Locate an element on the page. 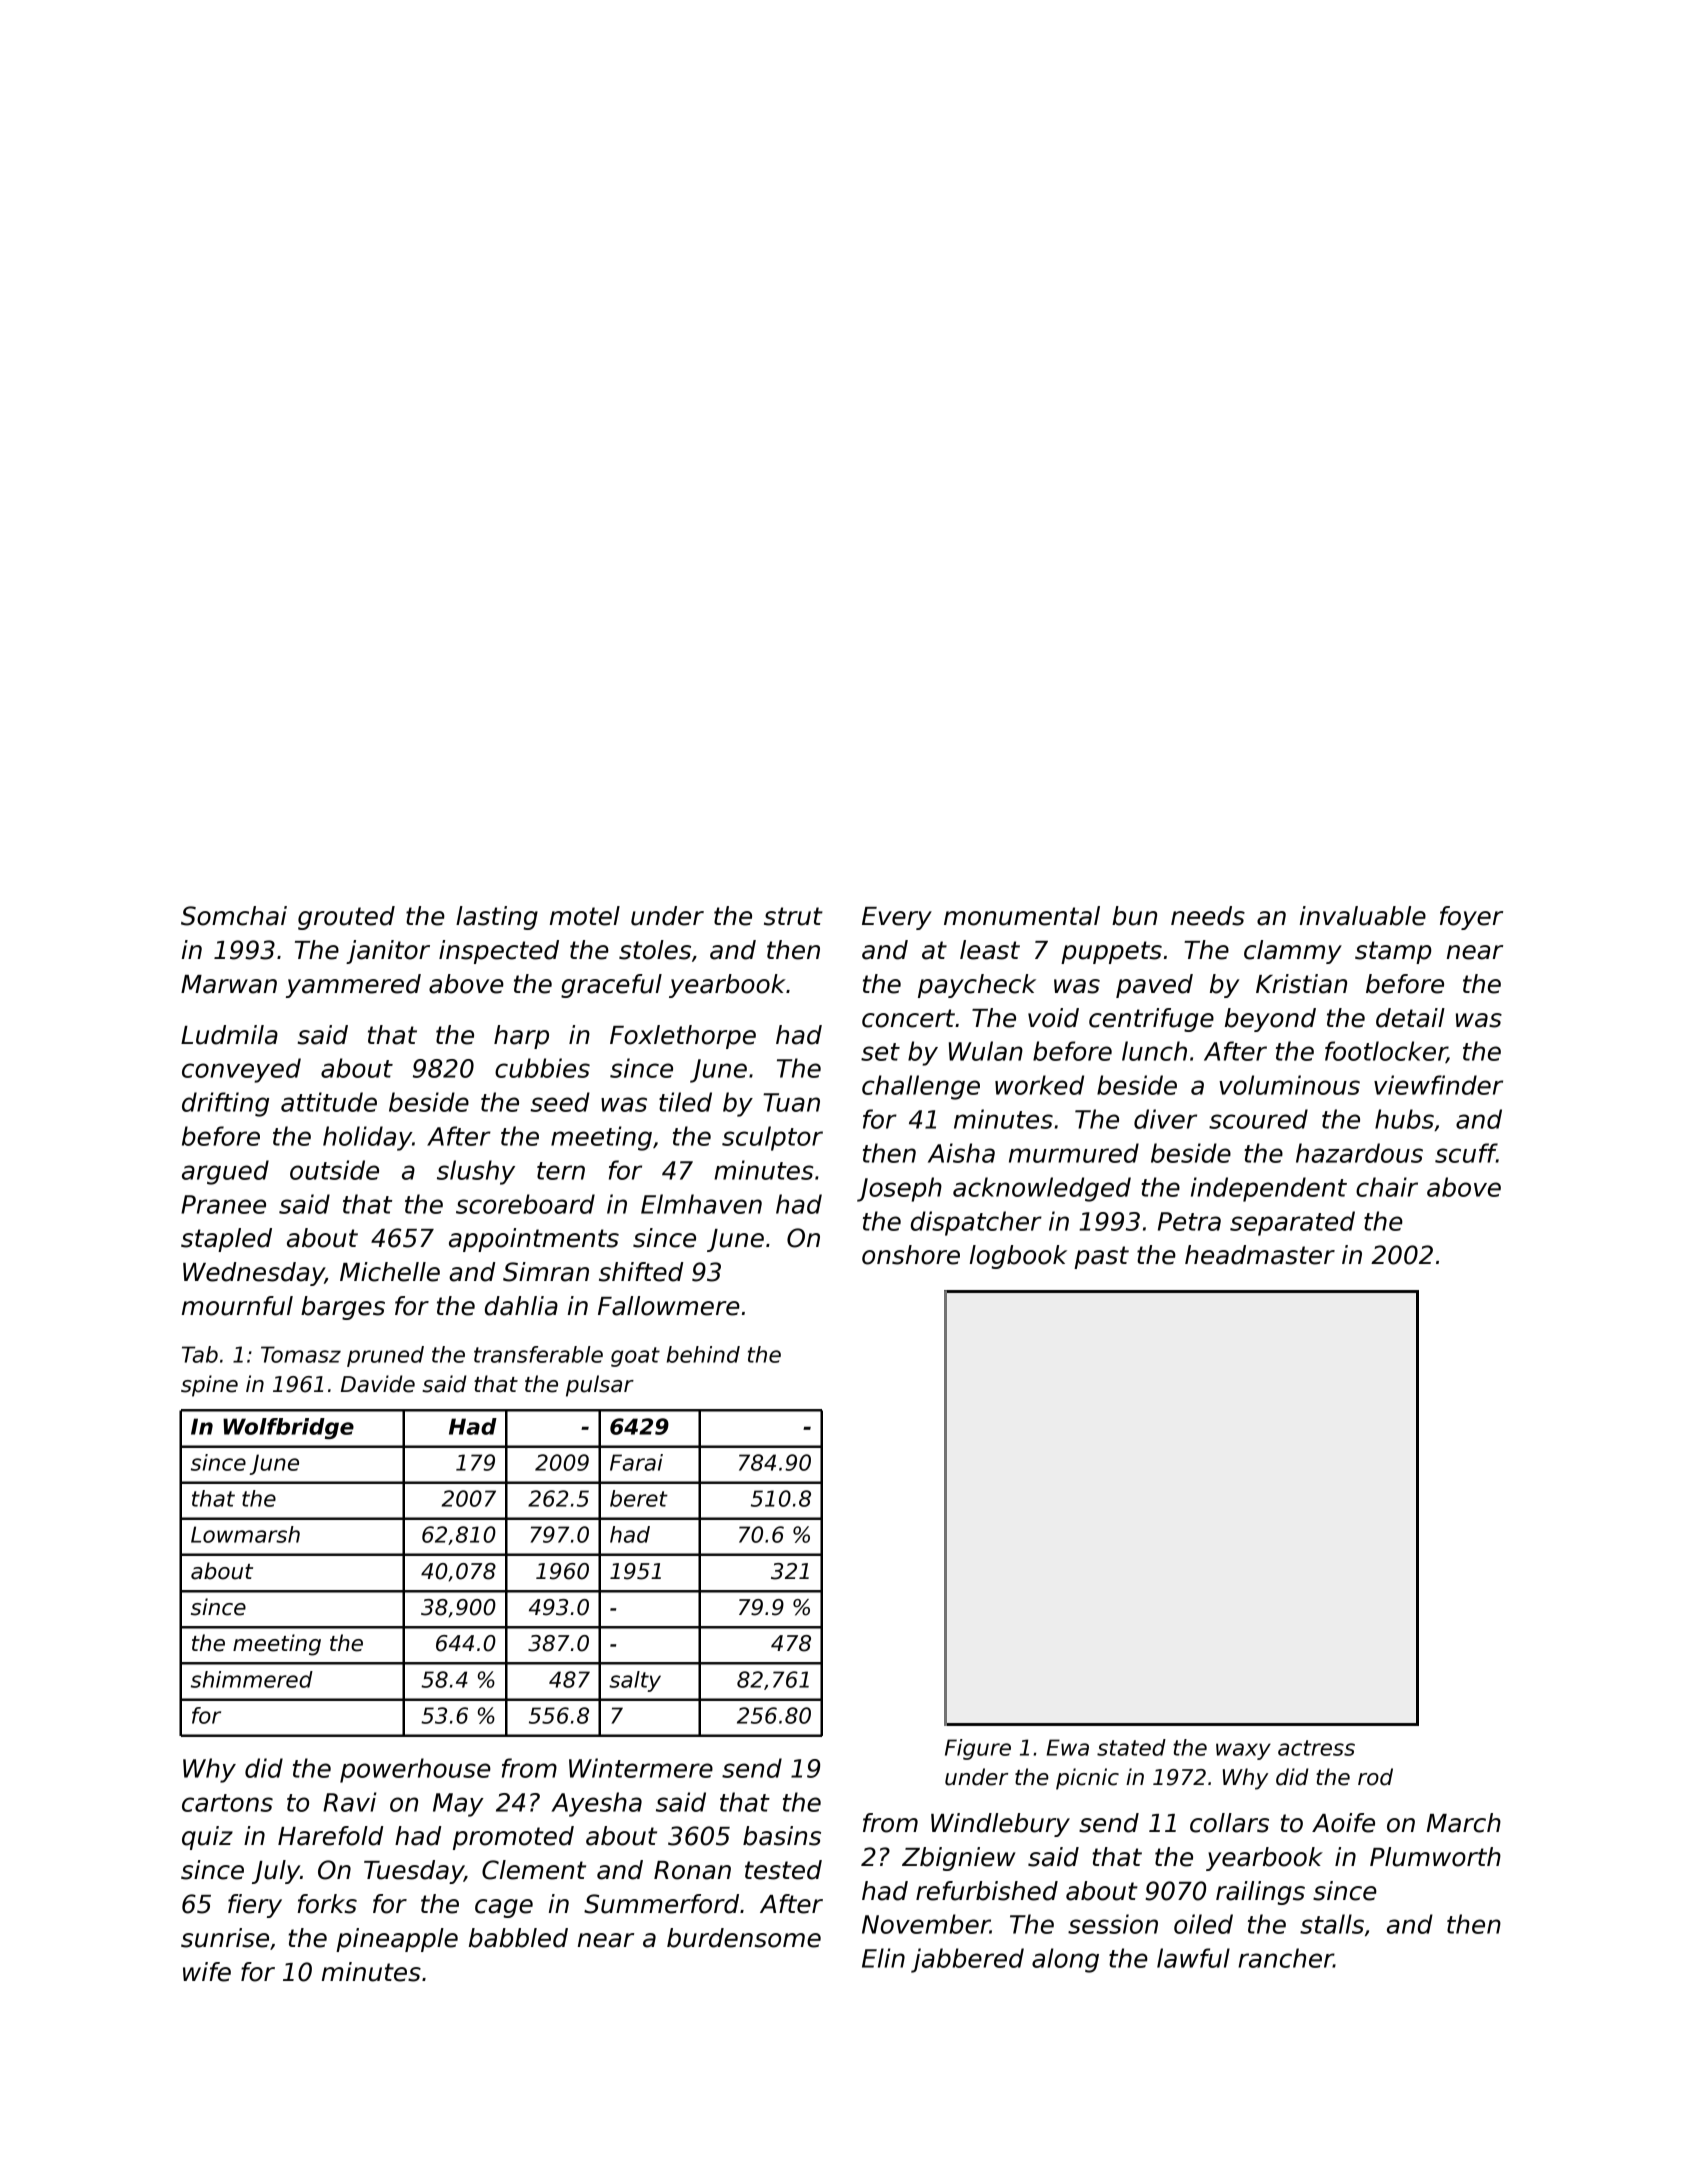  waxy is located at coordinates (1243, 1751).
